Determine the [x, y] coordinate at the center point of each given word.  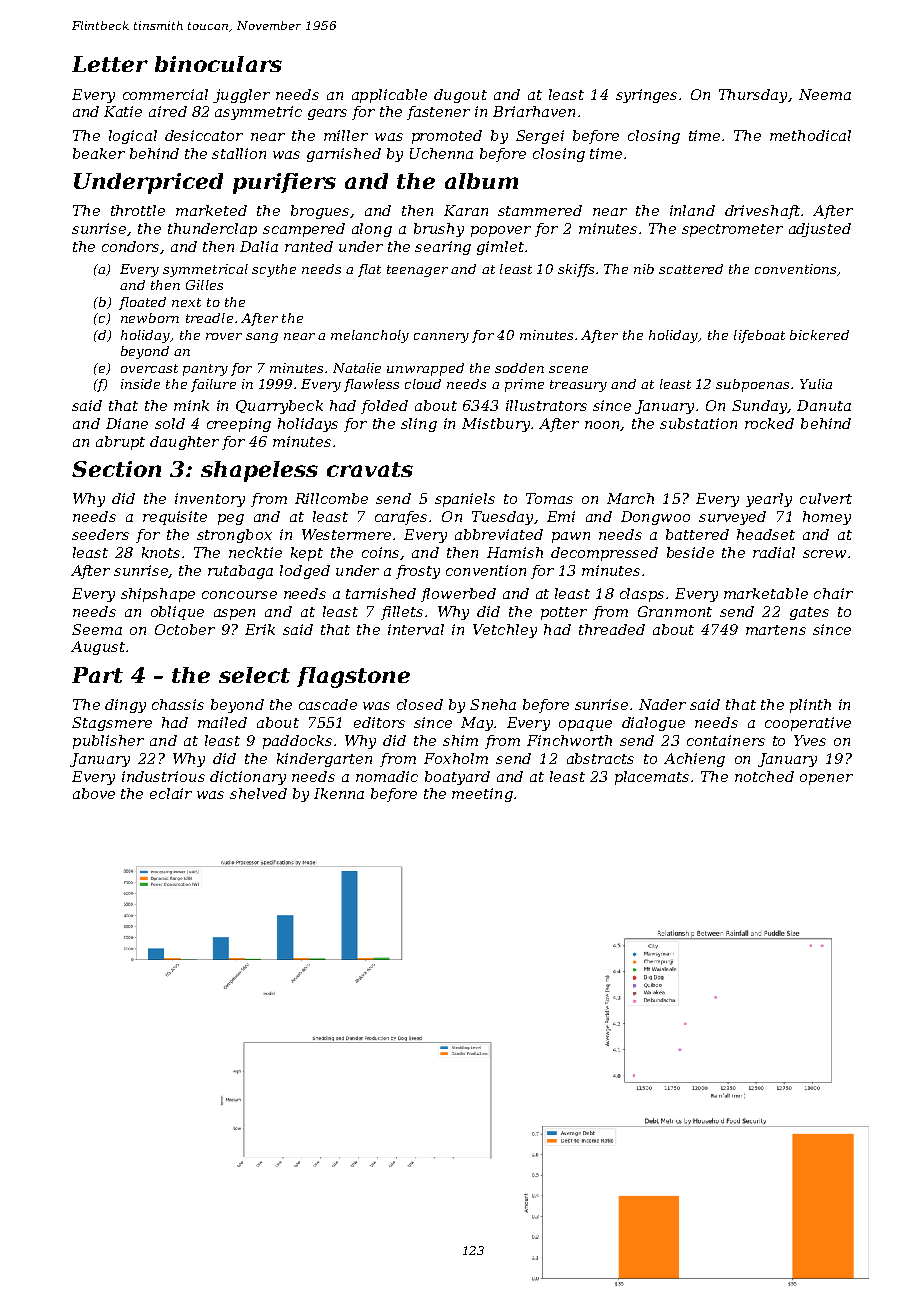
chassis [178, 704]
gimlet [500, 248]
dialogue [653, 724]
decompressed [604, 554]
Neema [825, 94]
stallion [239, 153]
